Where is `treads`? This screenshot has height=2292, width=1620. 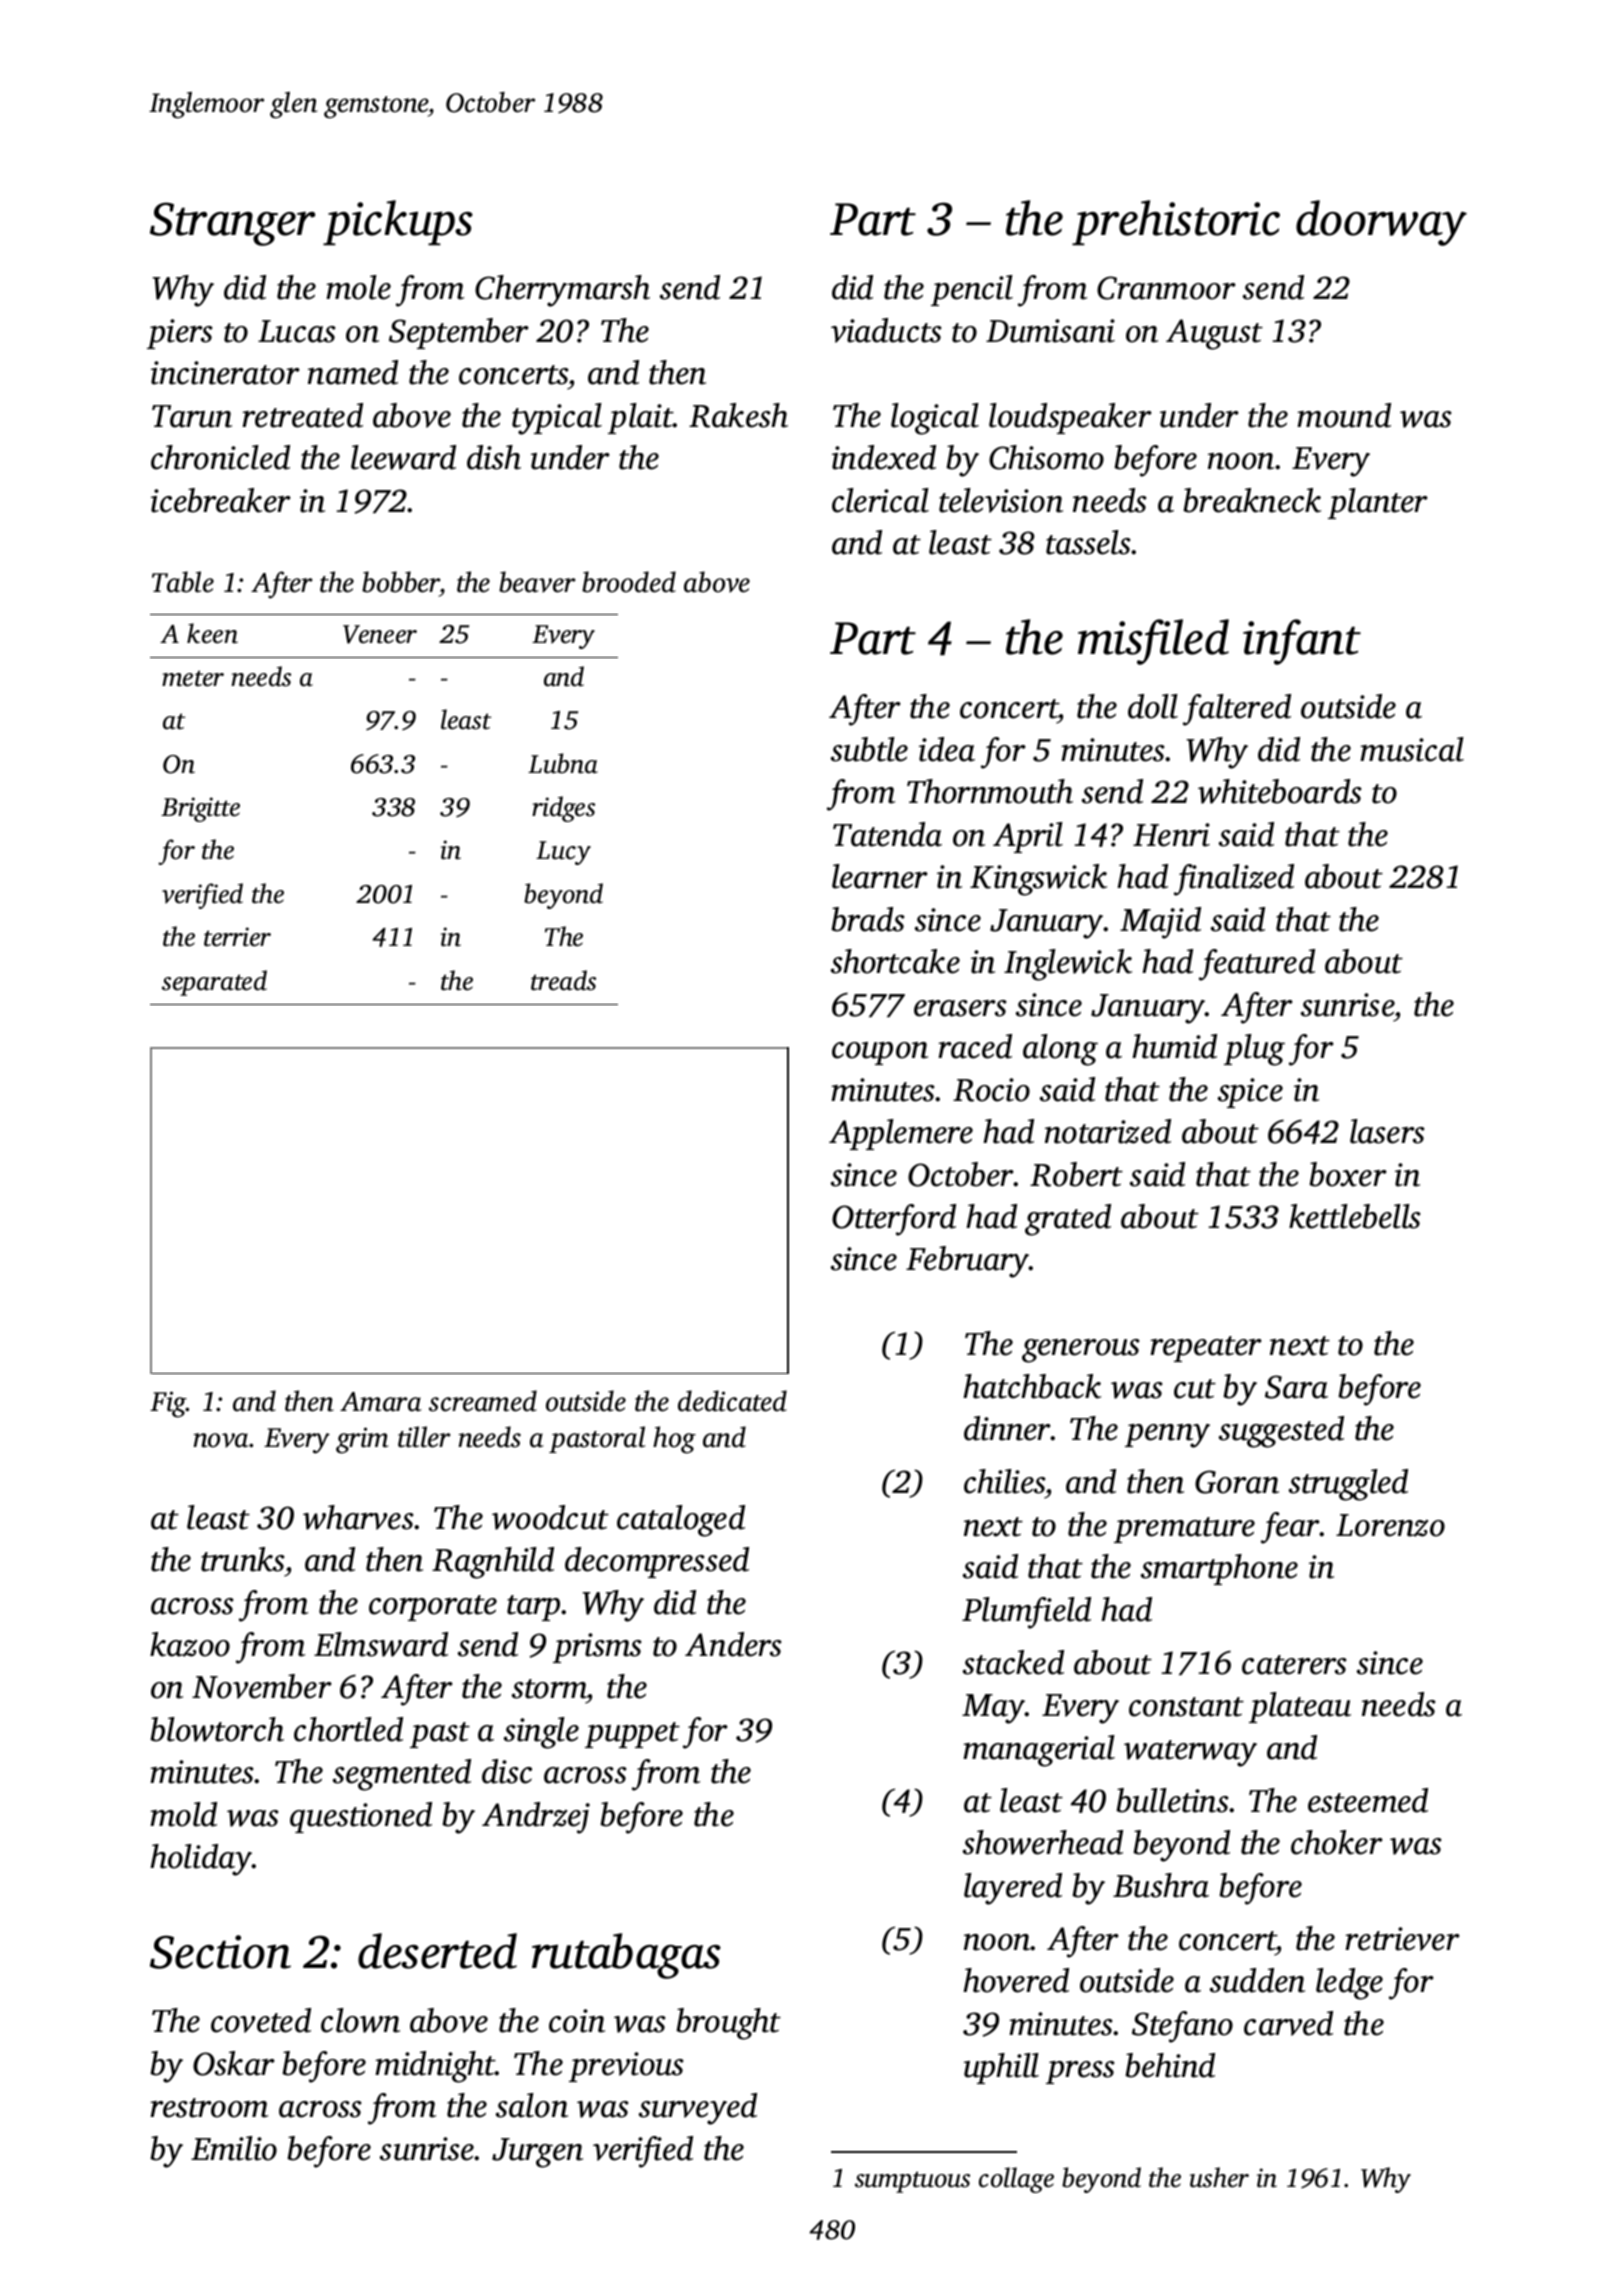
treads is located at coordinates (563, 980).
